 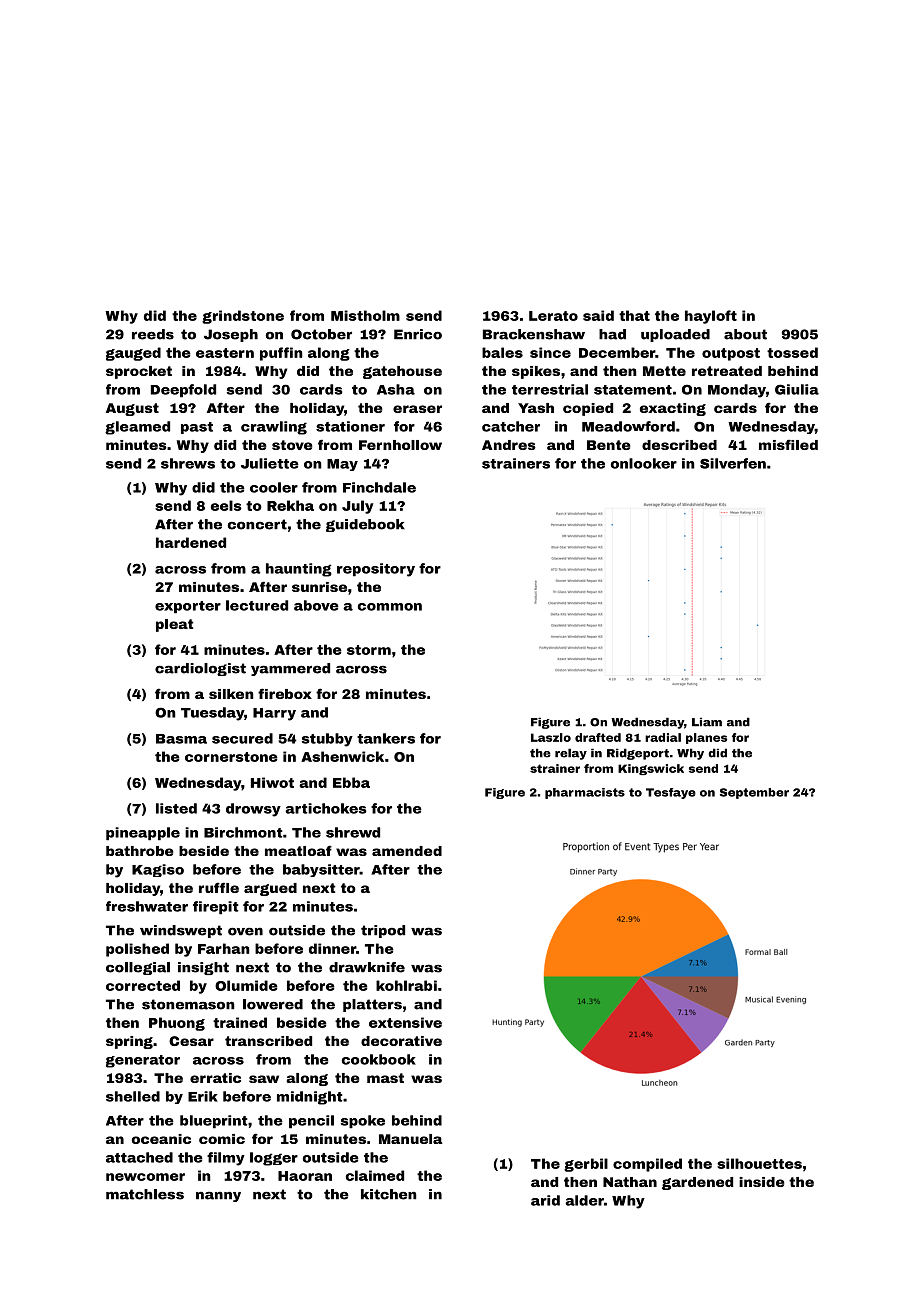 What do you see at coordinates (351, 782) in the screenshot?
I see `Ebba` at bounding box center [351, 782].
